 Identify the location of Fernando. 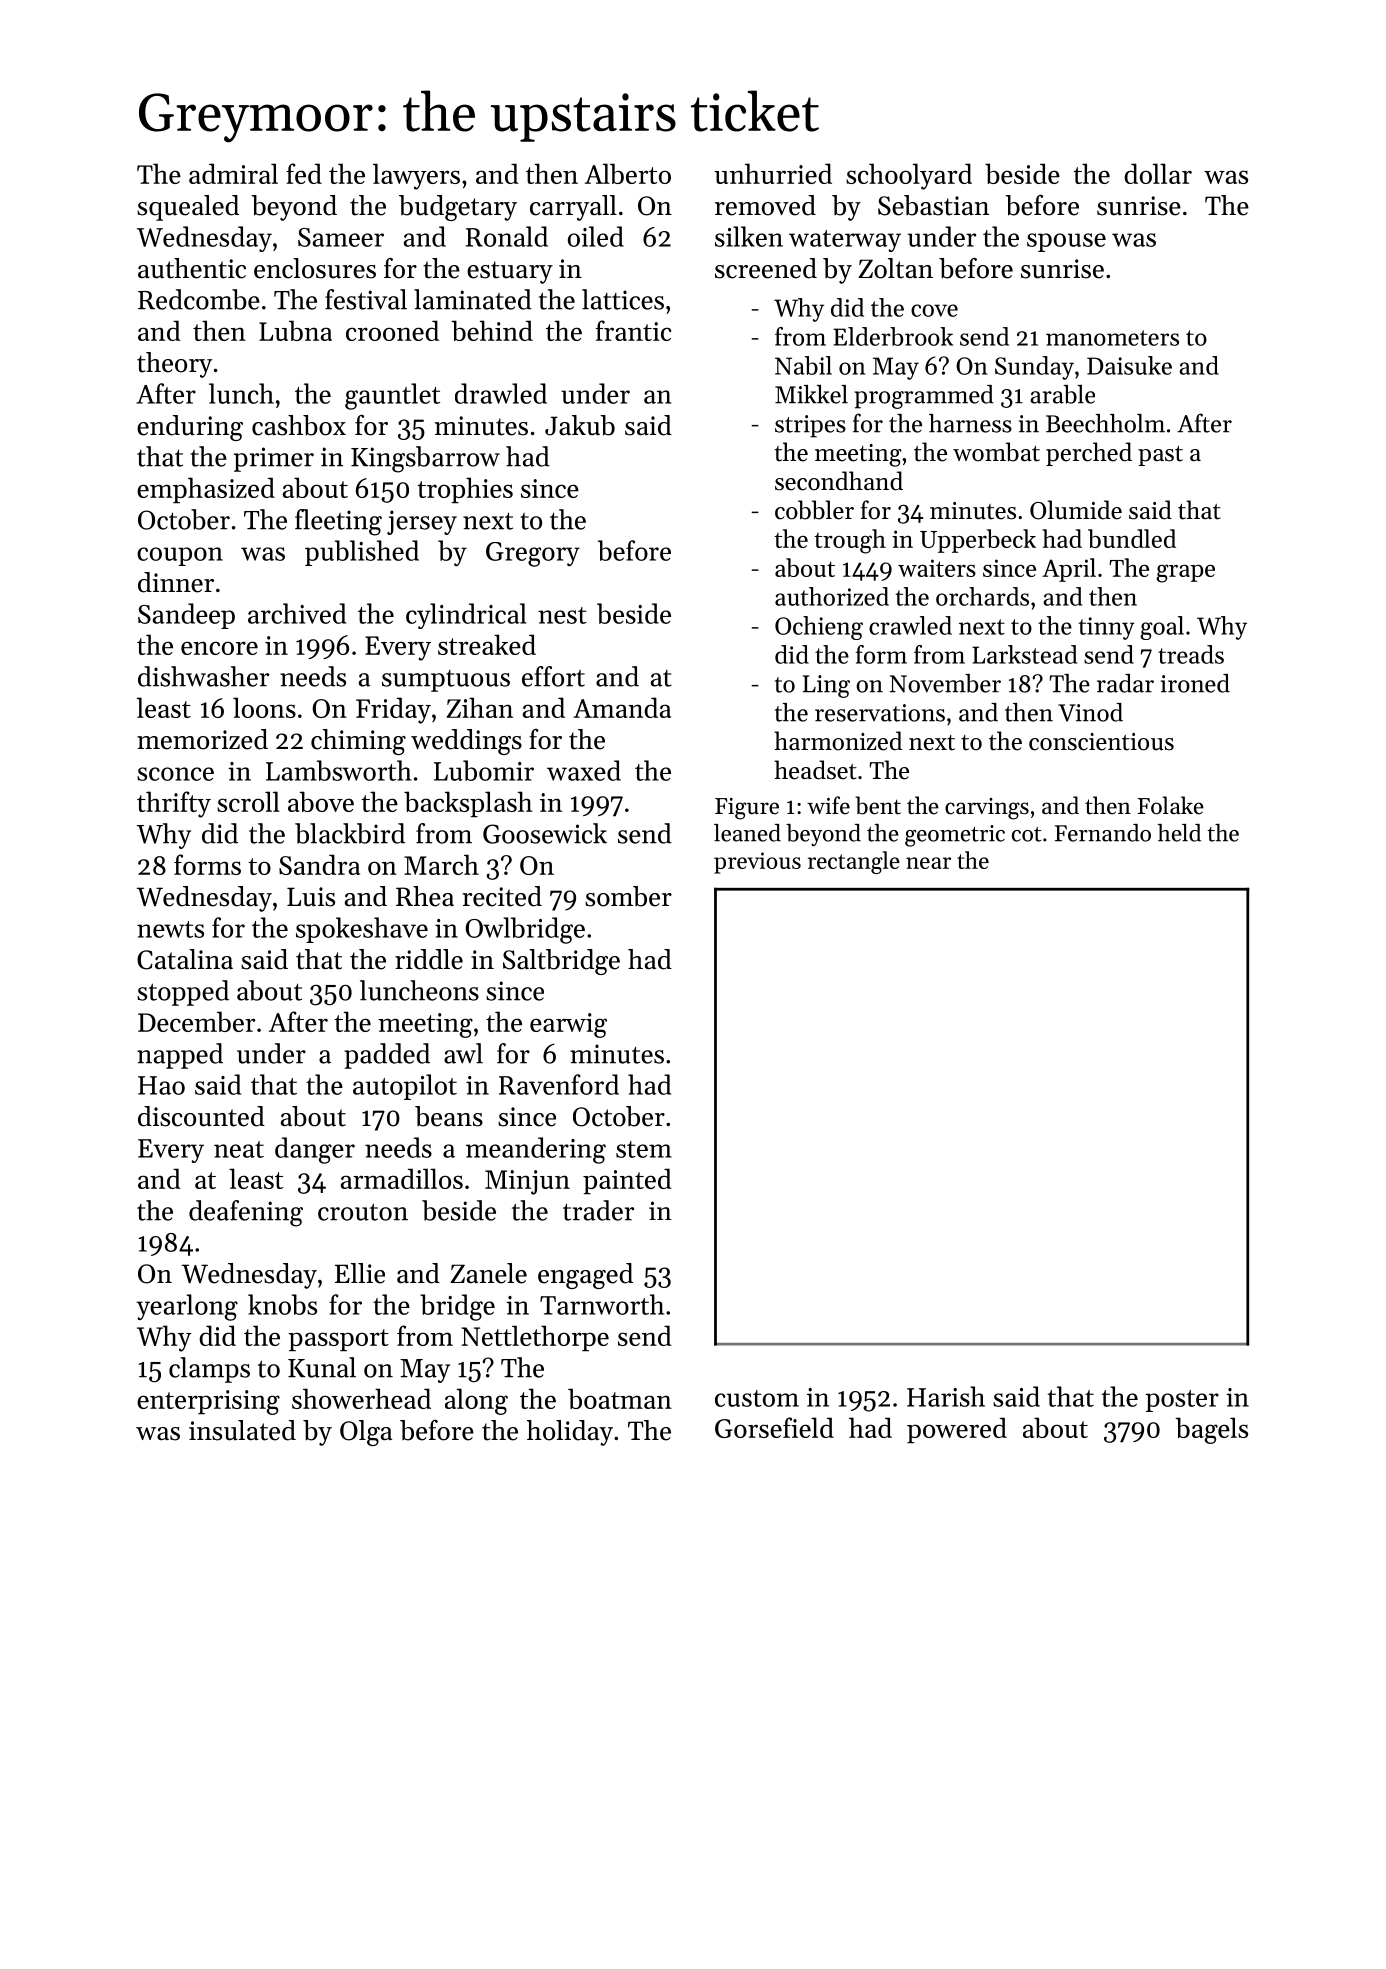
(1103, 833).
